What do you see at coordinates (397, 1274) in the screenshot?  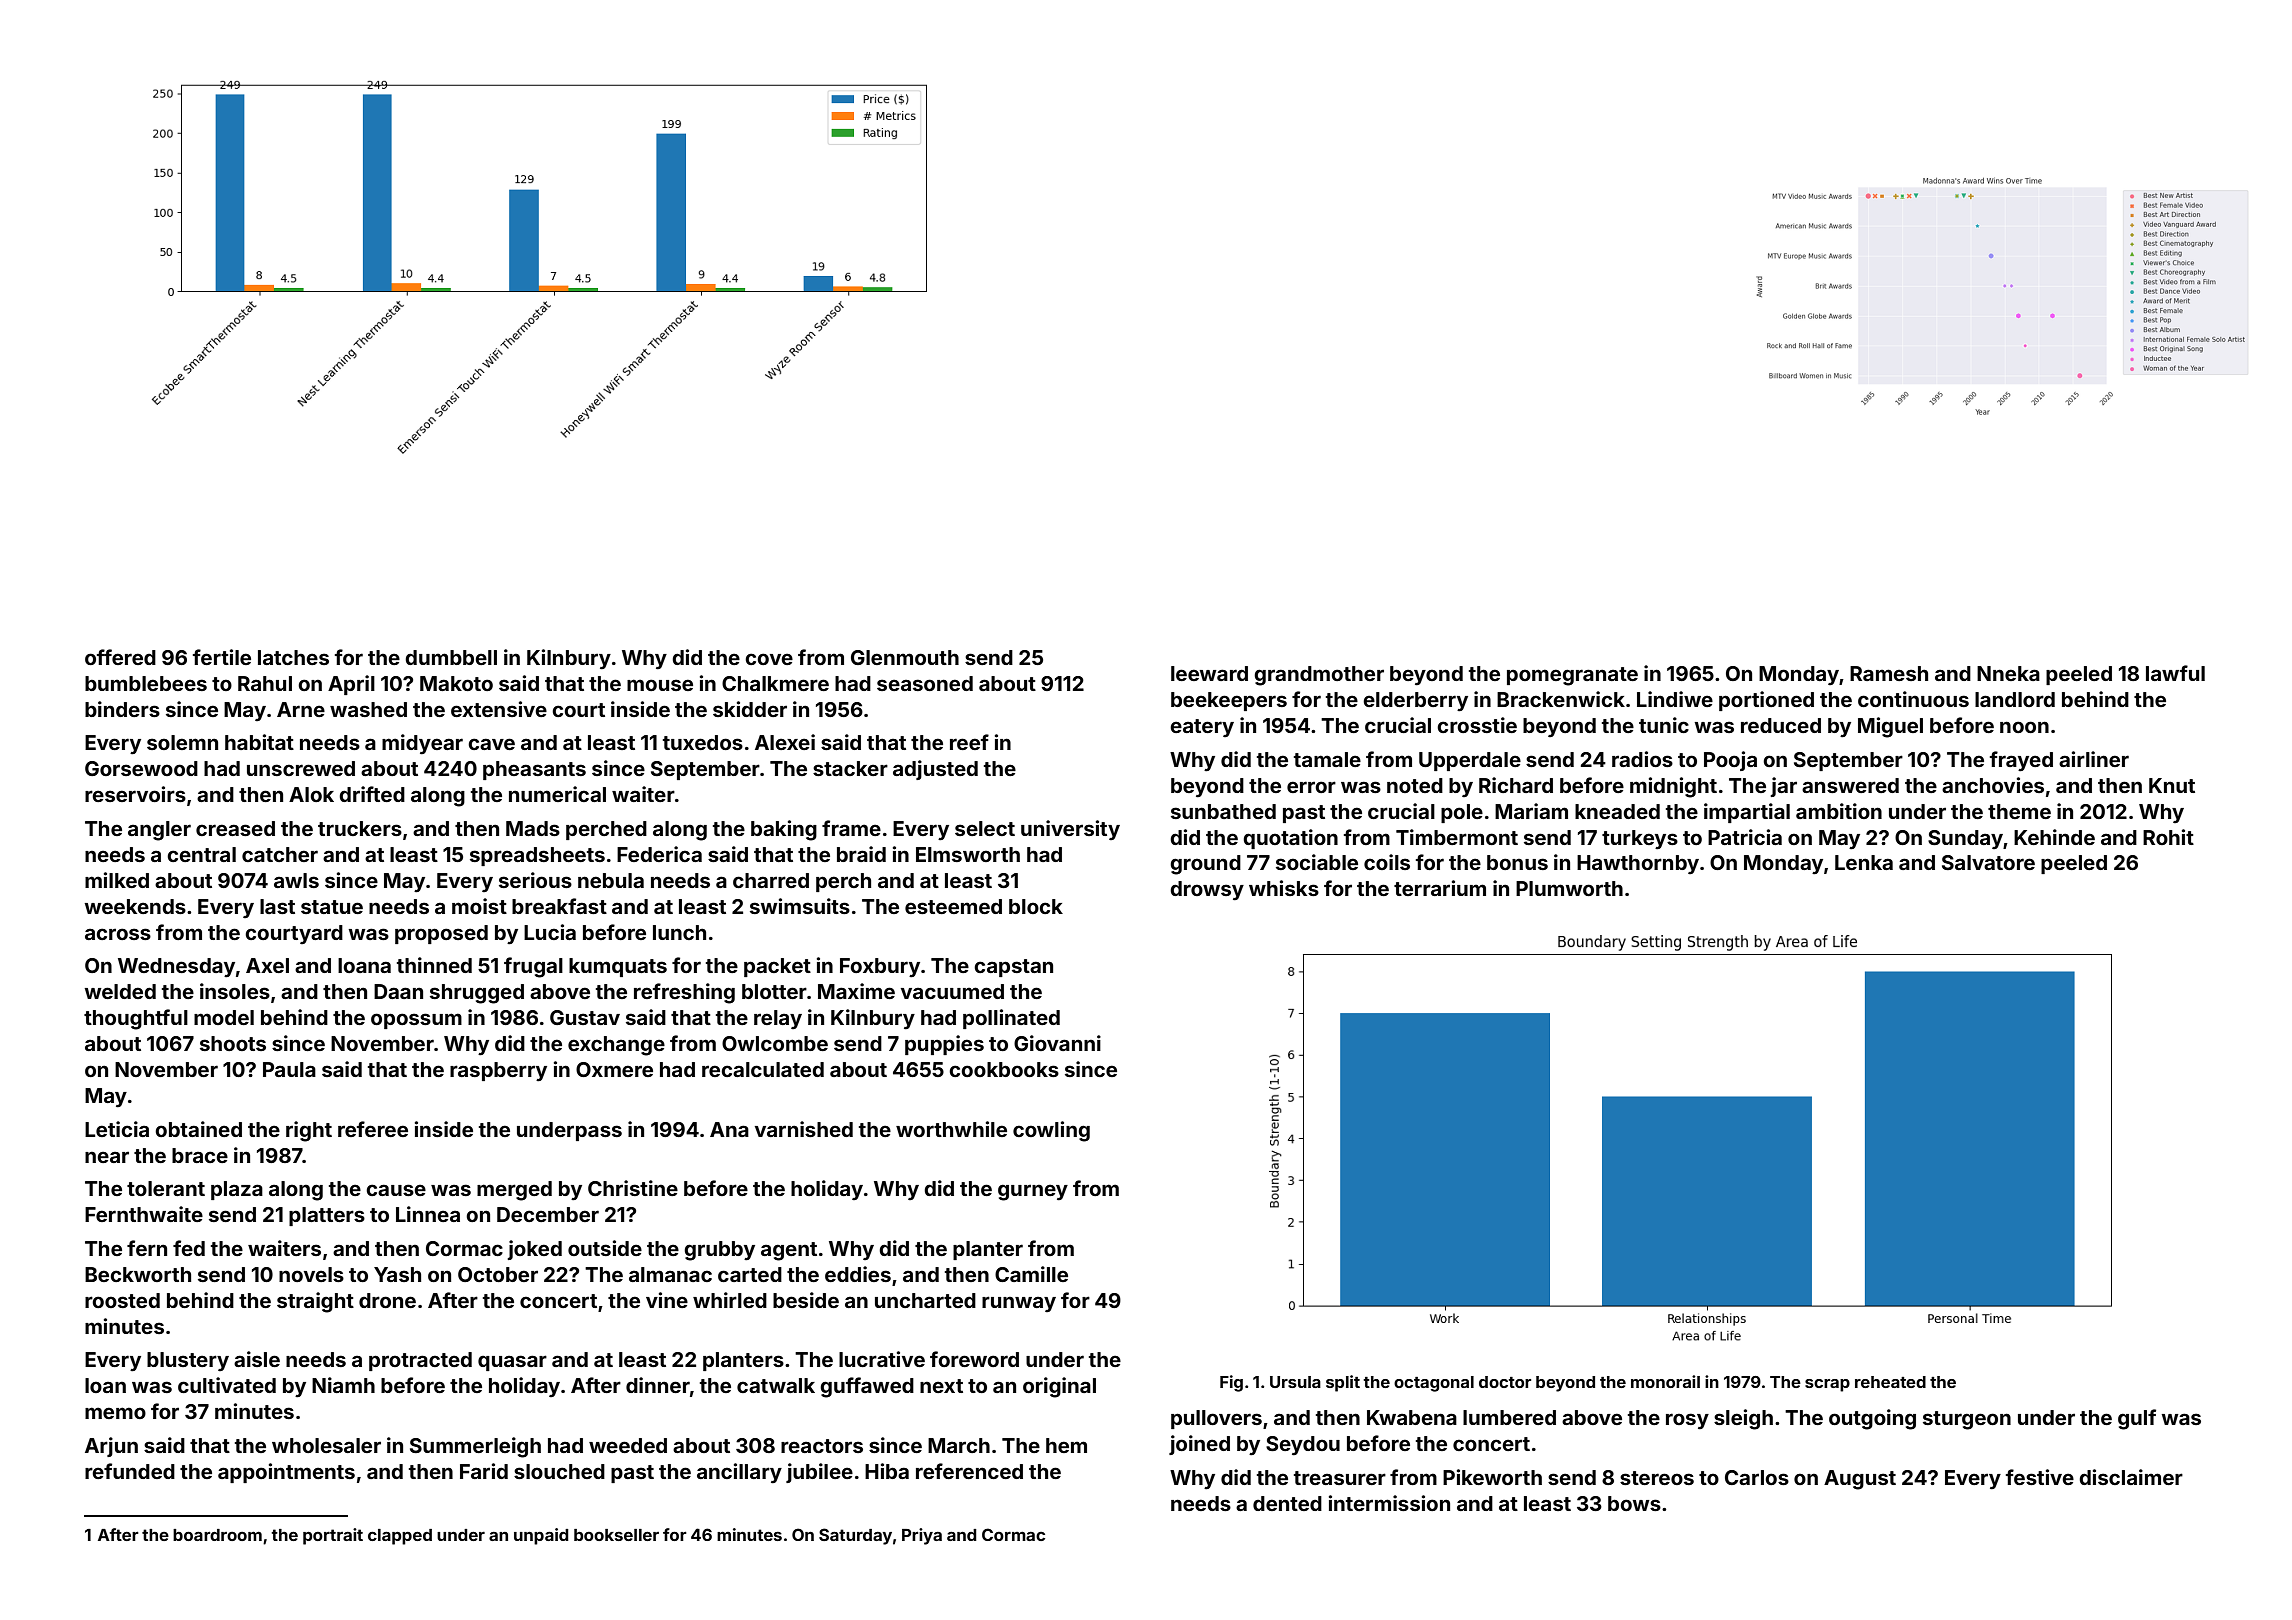 I see `Yash` at bounding box center [397, 1274].
